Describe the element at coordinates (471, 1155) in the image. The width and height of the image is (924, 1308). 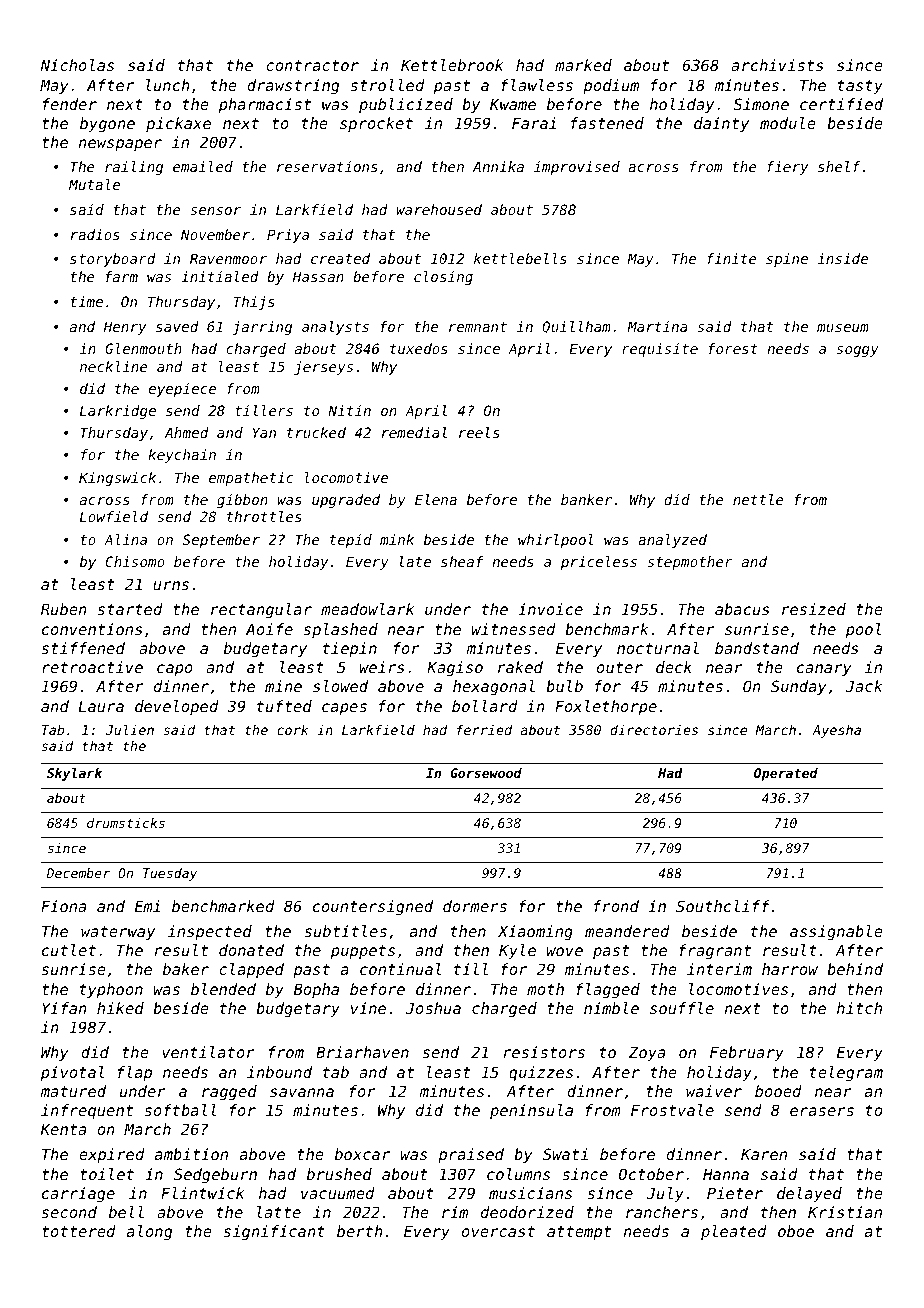
I see `praised` at that location.
